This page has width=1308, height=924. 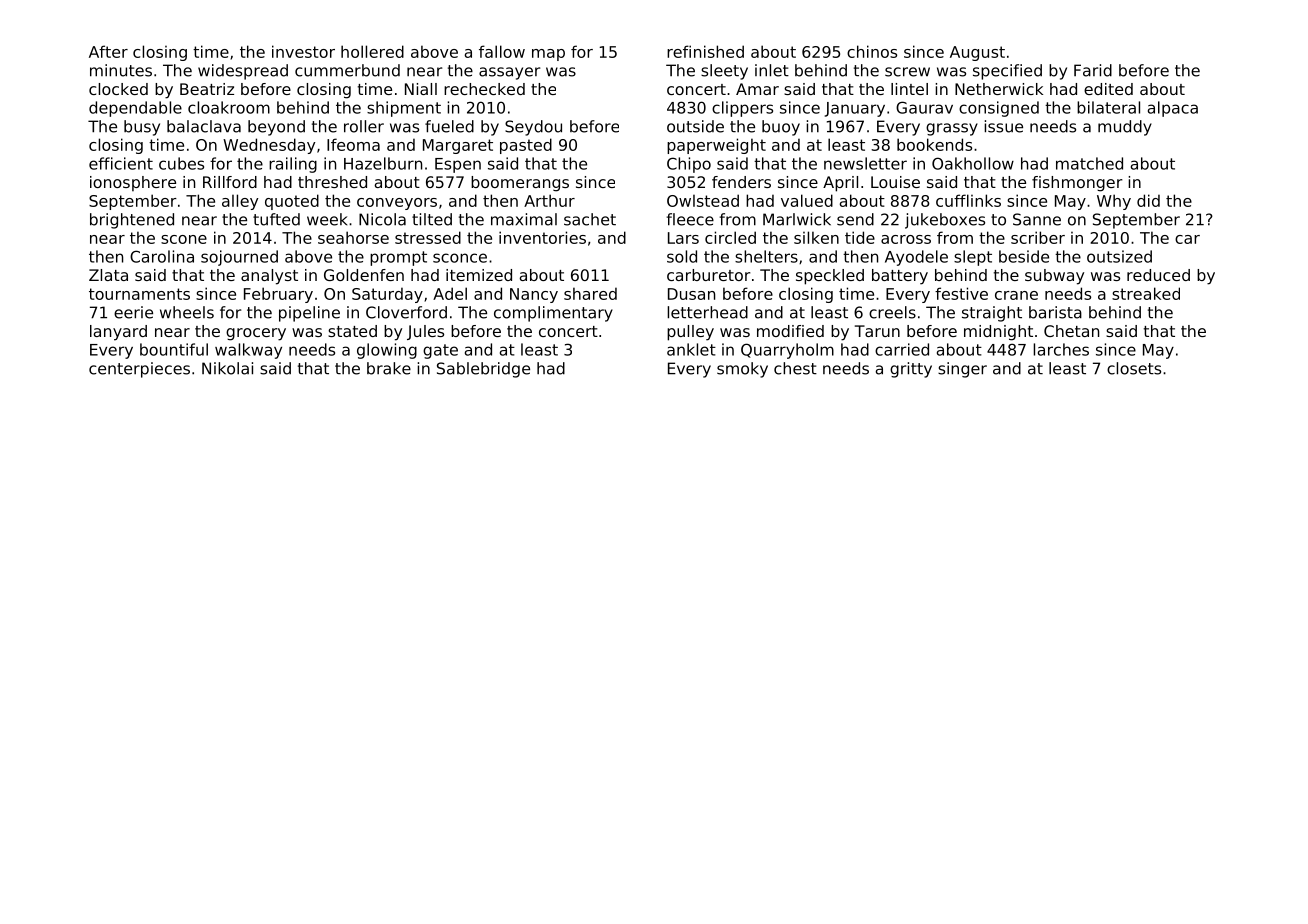 I want to click on Goldenfen, so click(x=364, y=275).
